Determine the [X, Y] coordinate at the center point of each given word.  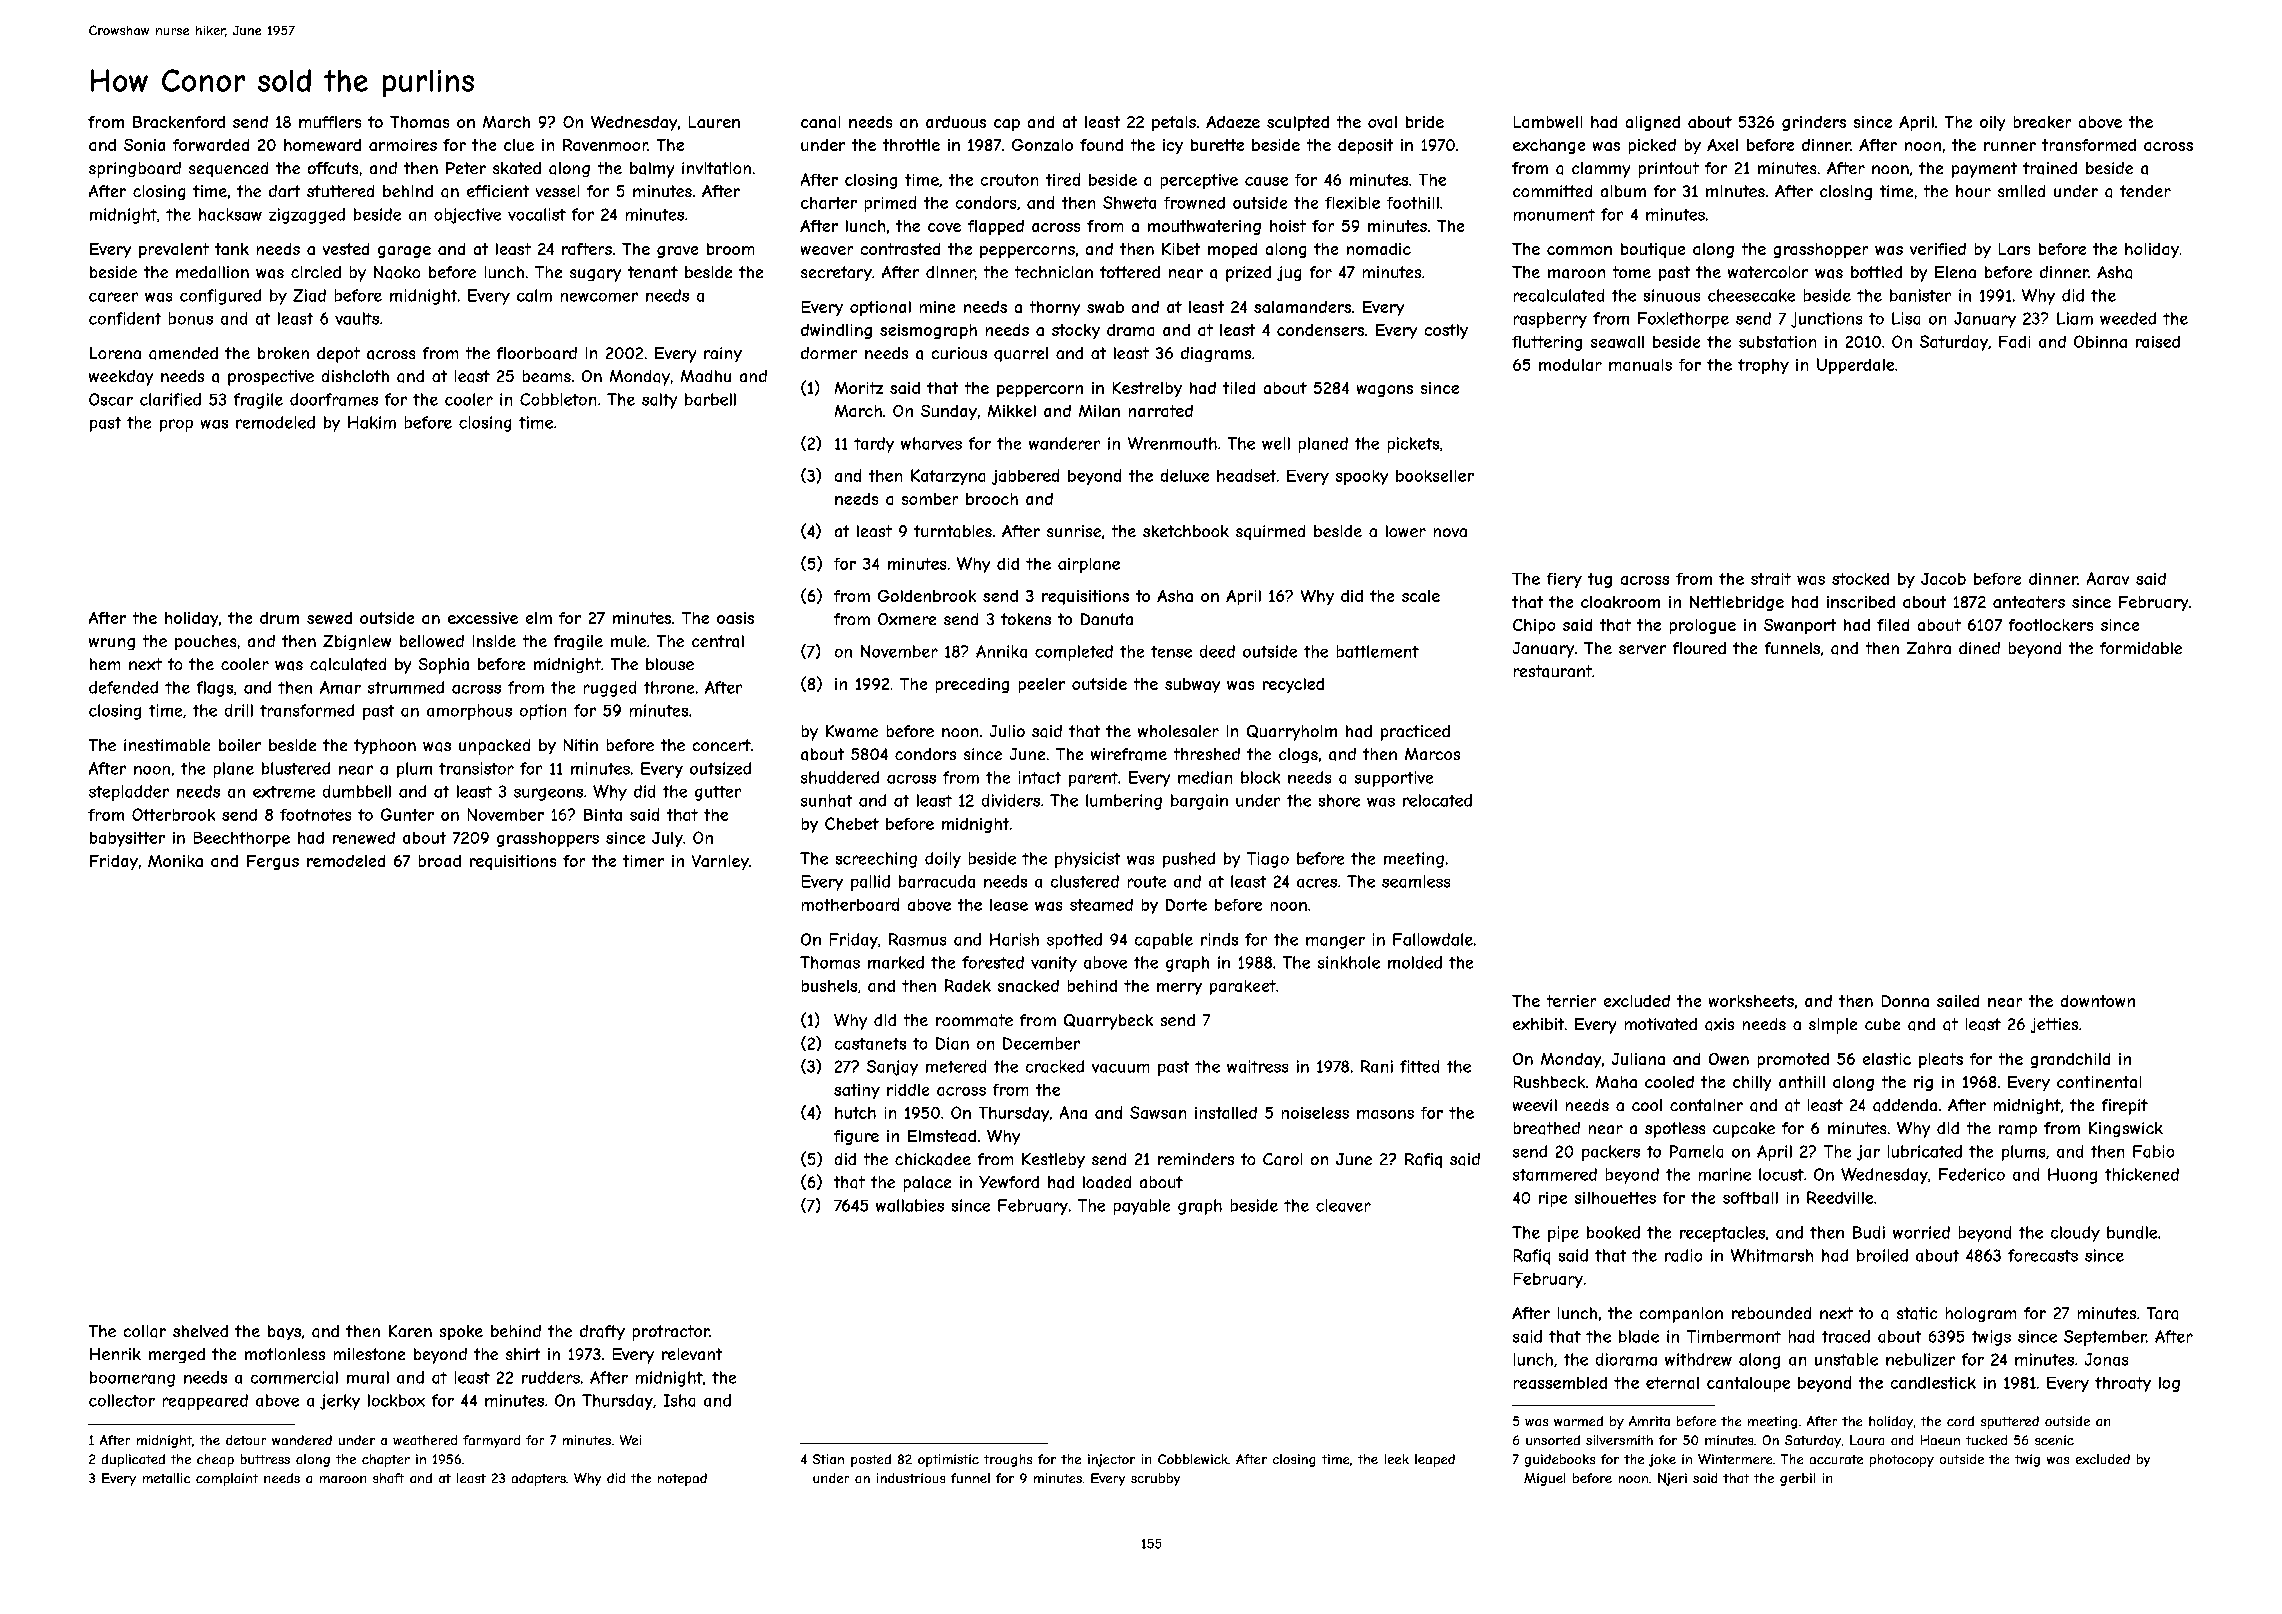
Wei [630, 1440]
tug [1600, 580]
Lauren [714, 122]
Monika [175, 861]
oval [1382, 122]
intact [1040, 777]
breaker [2042, 122]
